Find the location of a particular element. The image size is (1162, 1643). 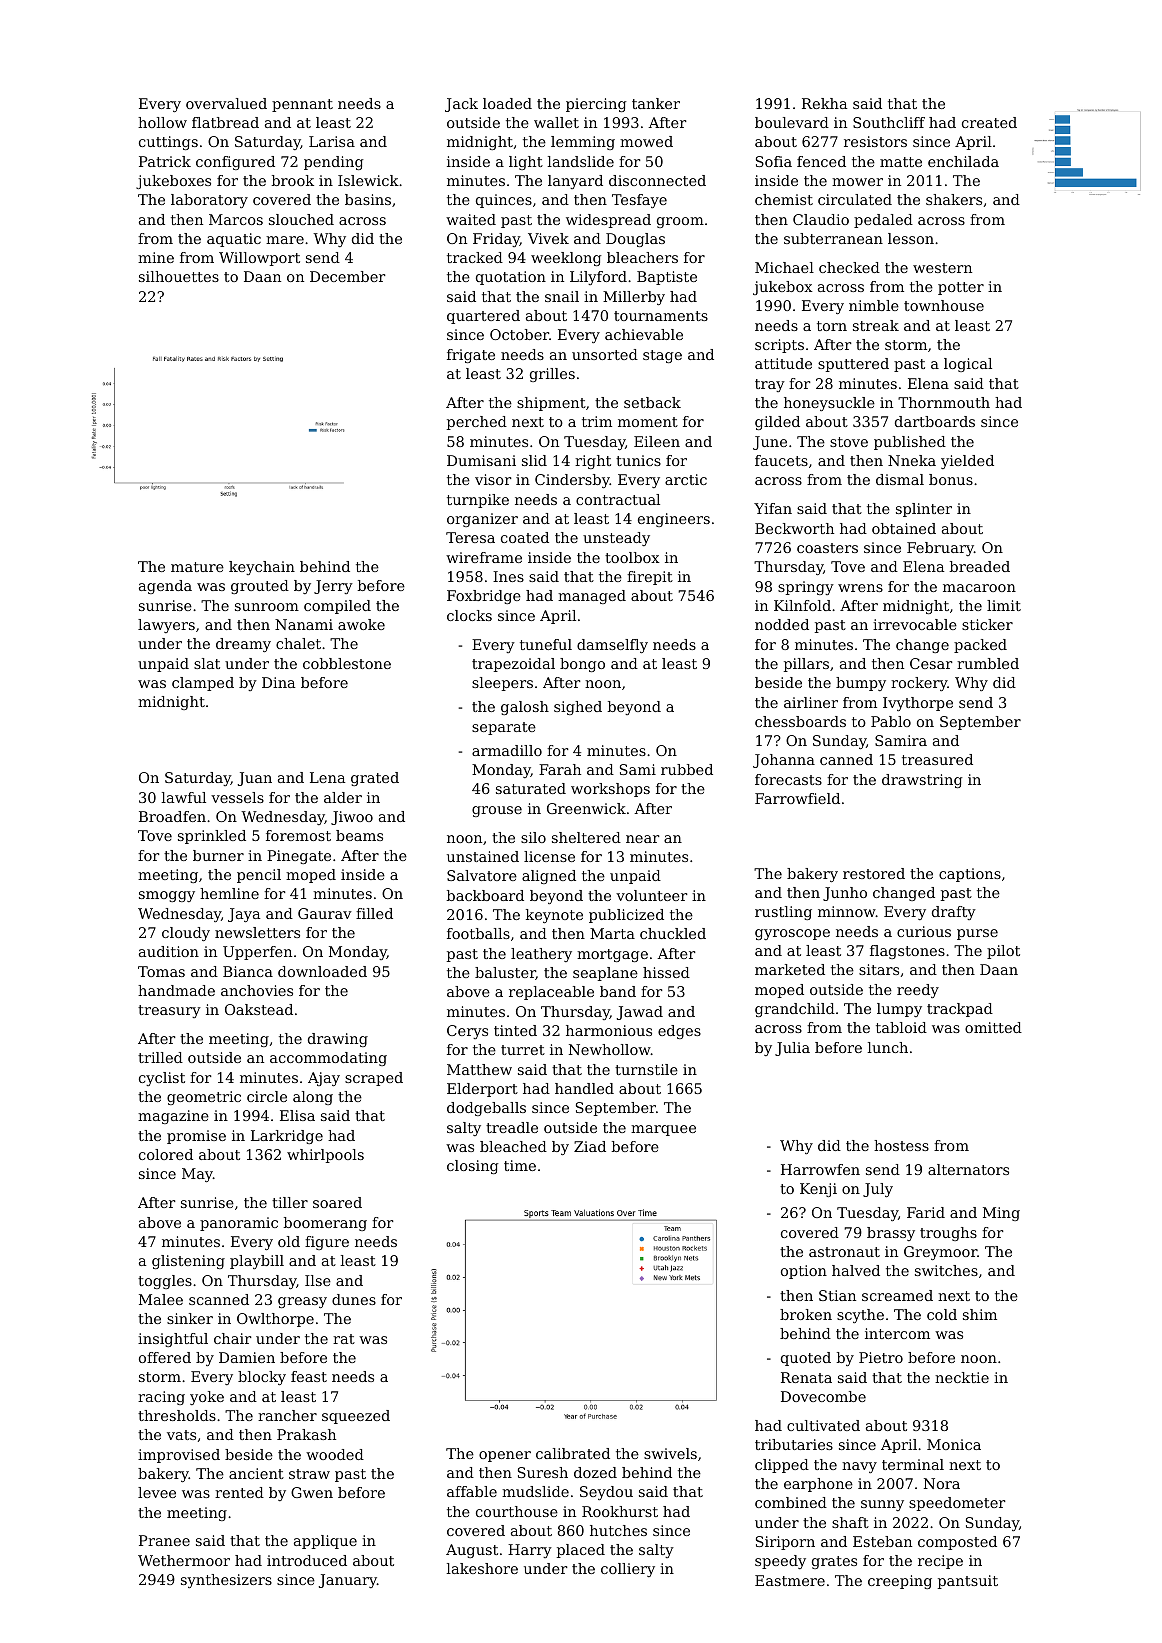

option is located at coordinates (804, 1272).
